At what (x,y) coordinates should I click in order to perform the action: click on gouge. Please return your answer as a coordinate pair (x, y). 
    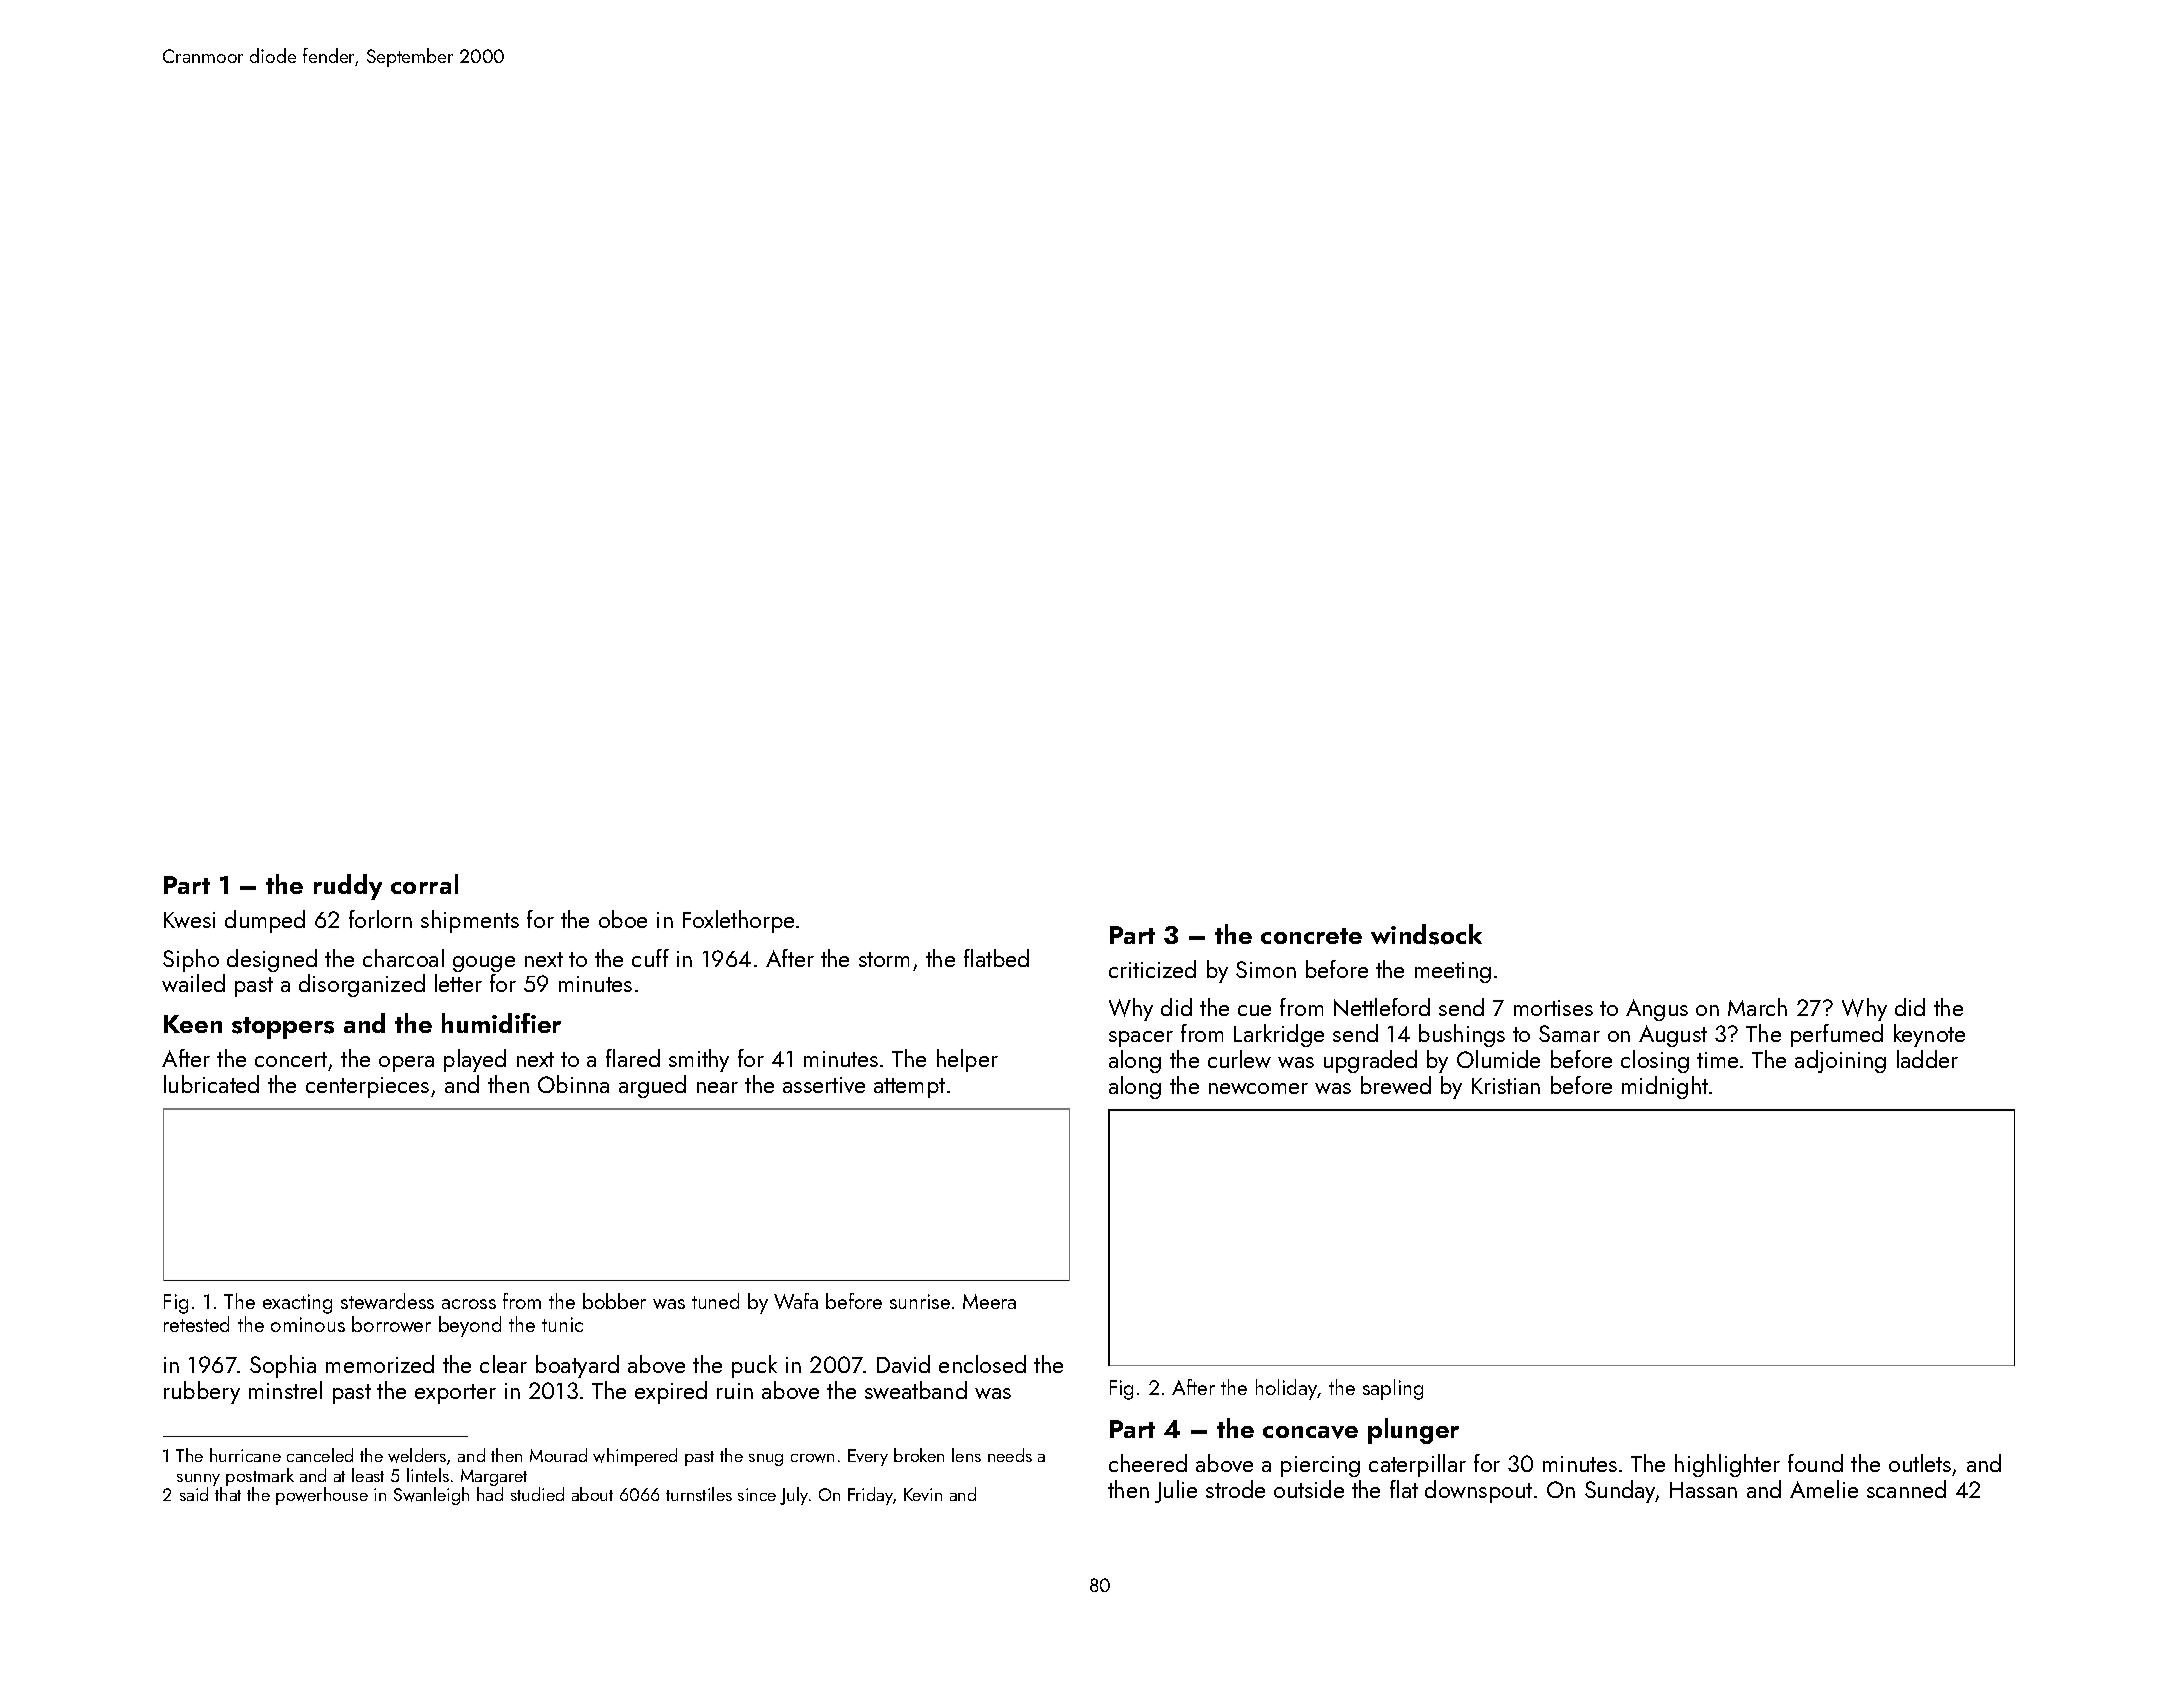
    Looking at the image, I should click on (484, 964).
